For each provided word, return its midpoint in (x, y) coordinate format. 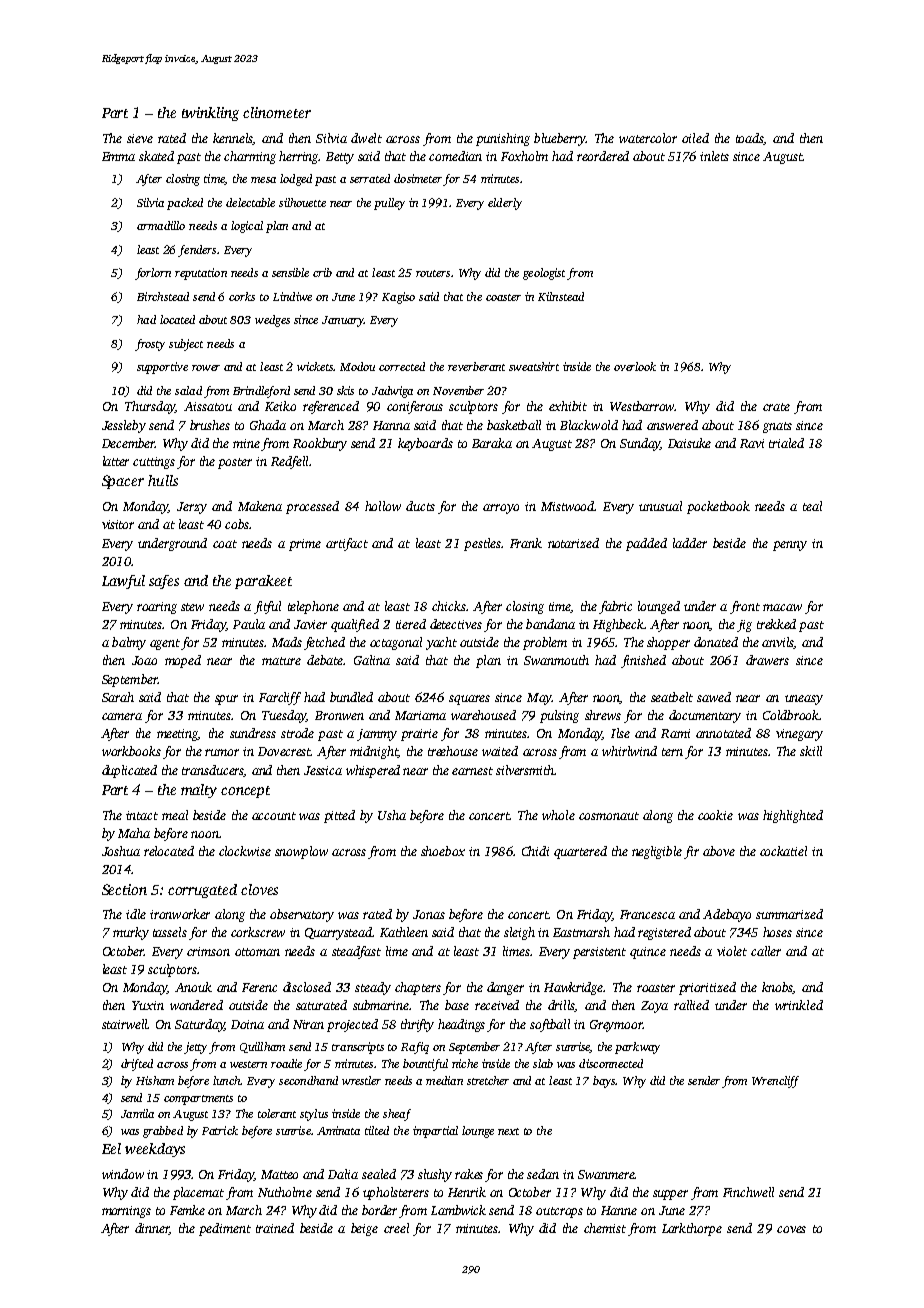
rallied (691, 1005)
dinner (152, 1229)
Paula (249, 624)
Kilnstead (561, 296)
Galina (372, 660)
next (508, 1131)
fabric (615, 607)
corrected (402, 366)
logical (247, 227)
